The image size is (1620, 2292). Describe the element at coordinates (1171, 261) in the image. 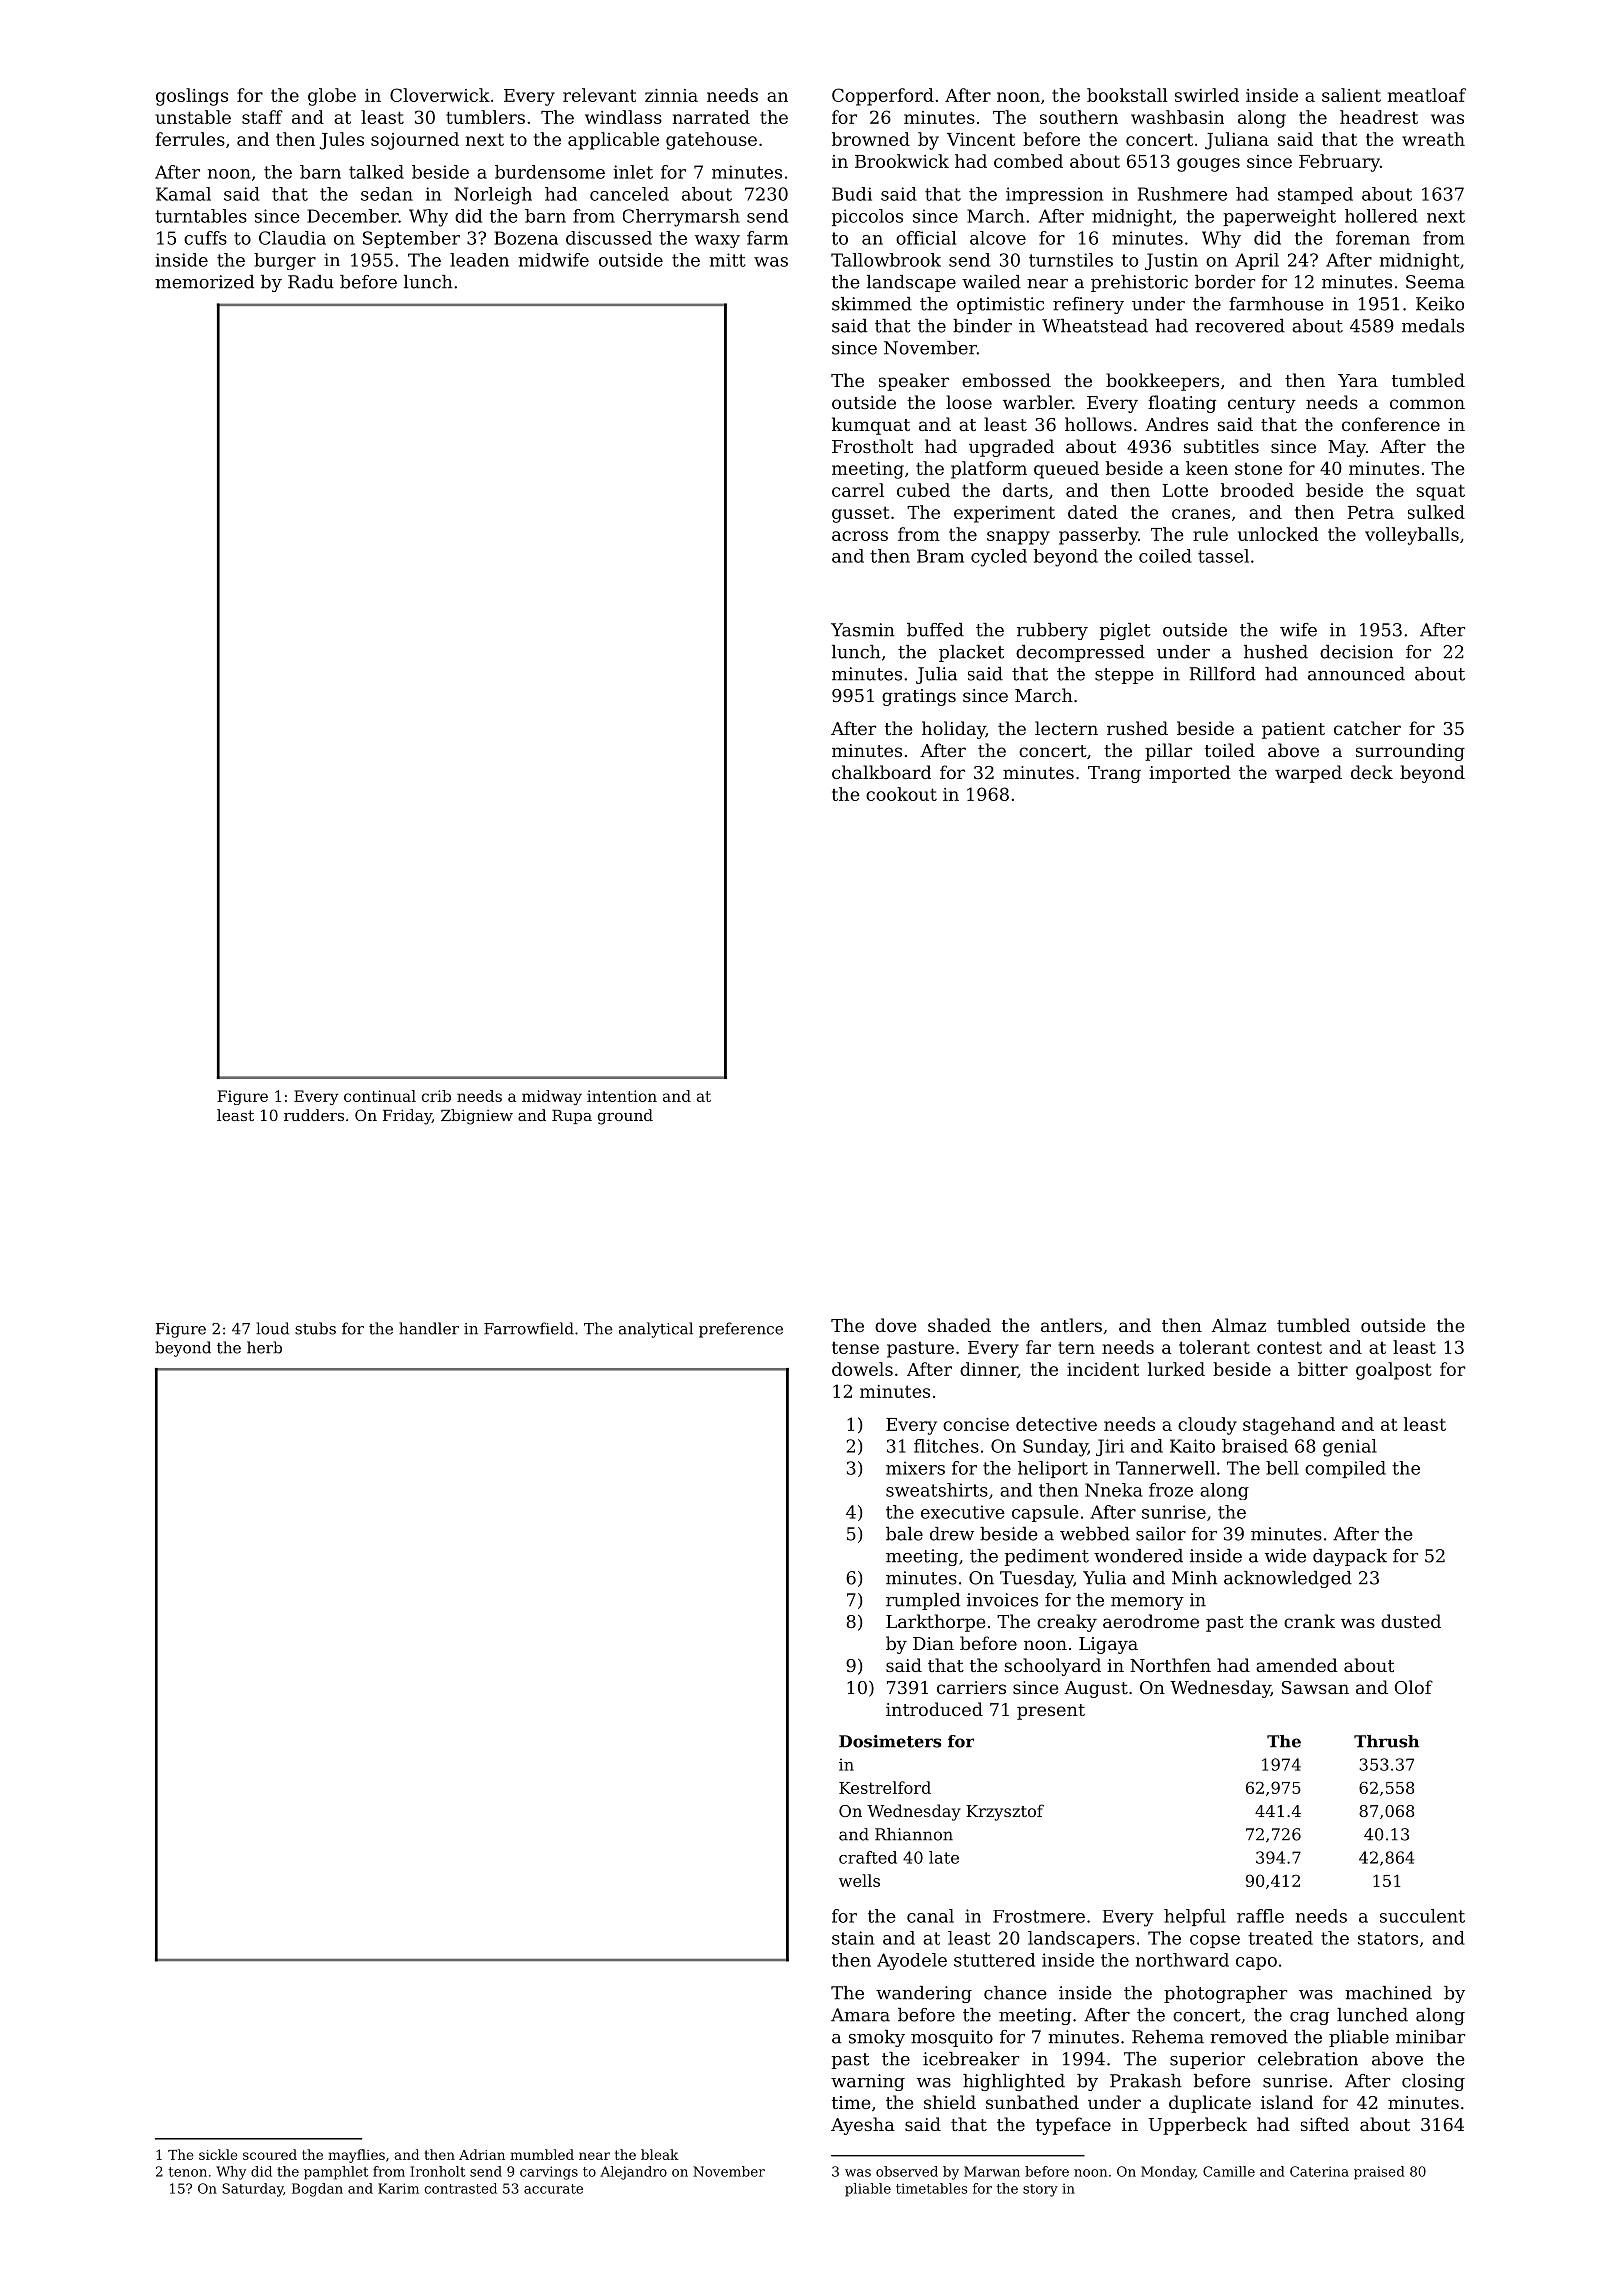

I see `Justin` at that location.
